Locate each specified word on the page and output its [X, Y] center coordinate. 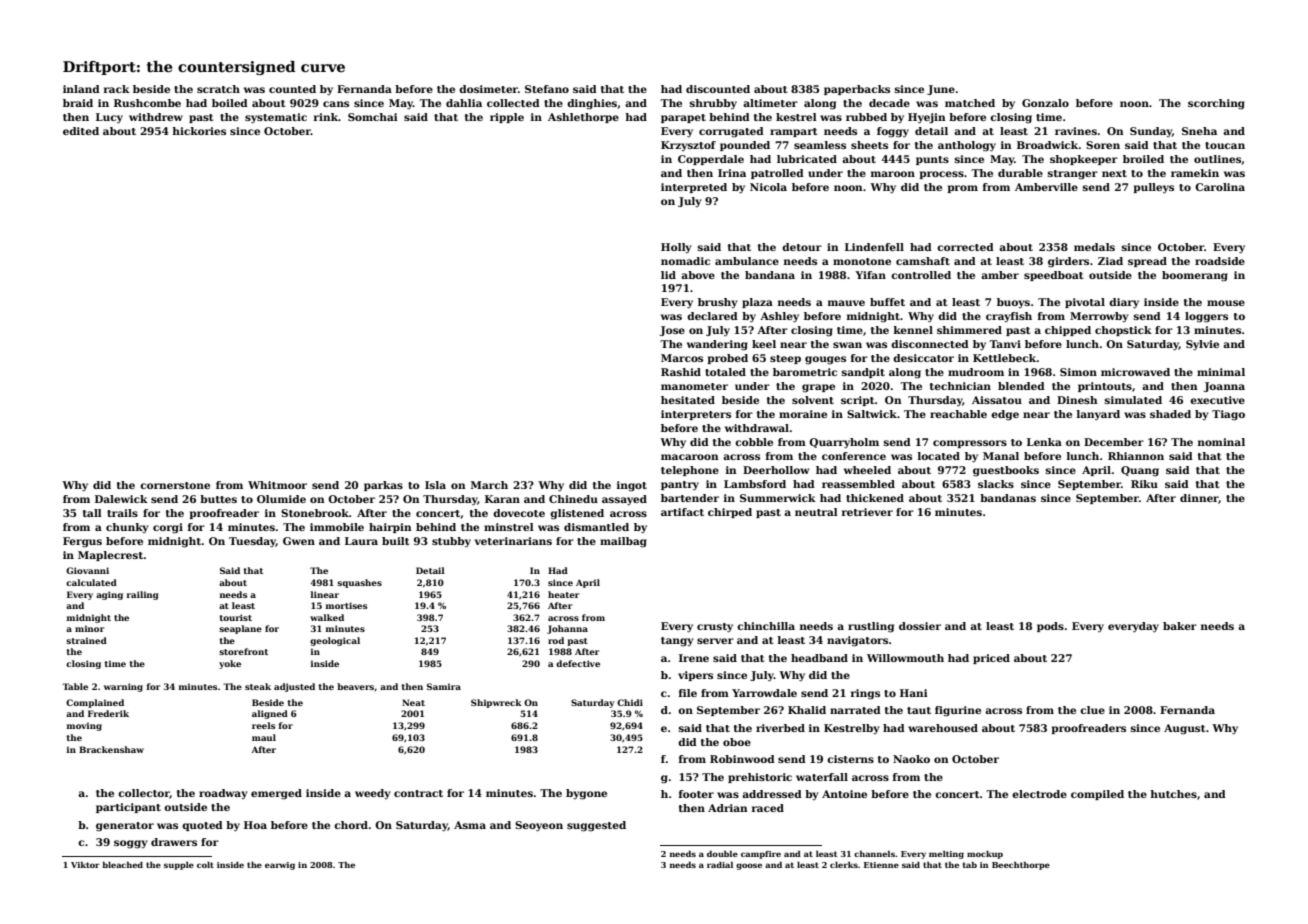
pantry [680, 486]
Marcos [682, 358]
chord [351, 825]
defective [578, 663]
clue [1092, 710]
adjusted [294, 687]
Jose [672, 331]
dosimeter [488, 89]
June [941, 90]
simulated [1133, 400]
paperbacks [857, 90]
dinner [1199, 499]
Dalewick [121, 499]
